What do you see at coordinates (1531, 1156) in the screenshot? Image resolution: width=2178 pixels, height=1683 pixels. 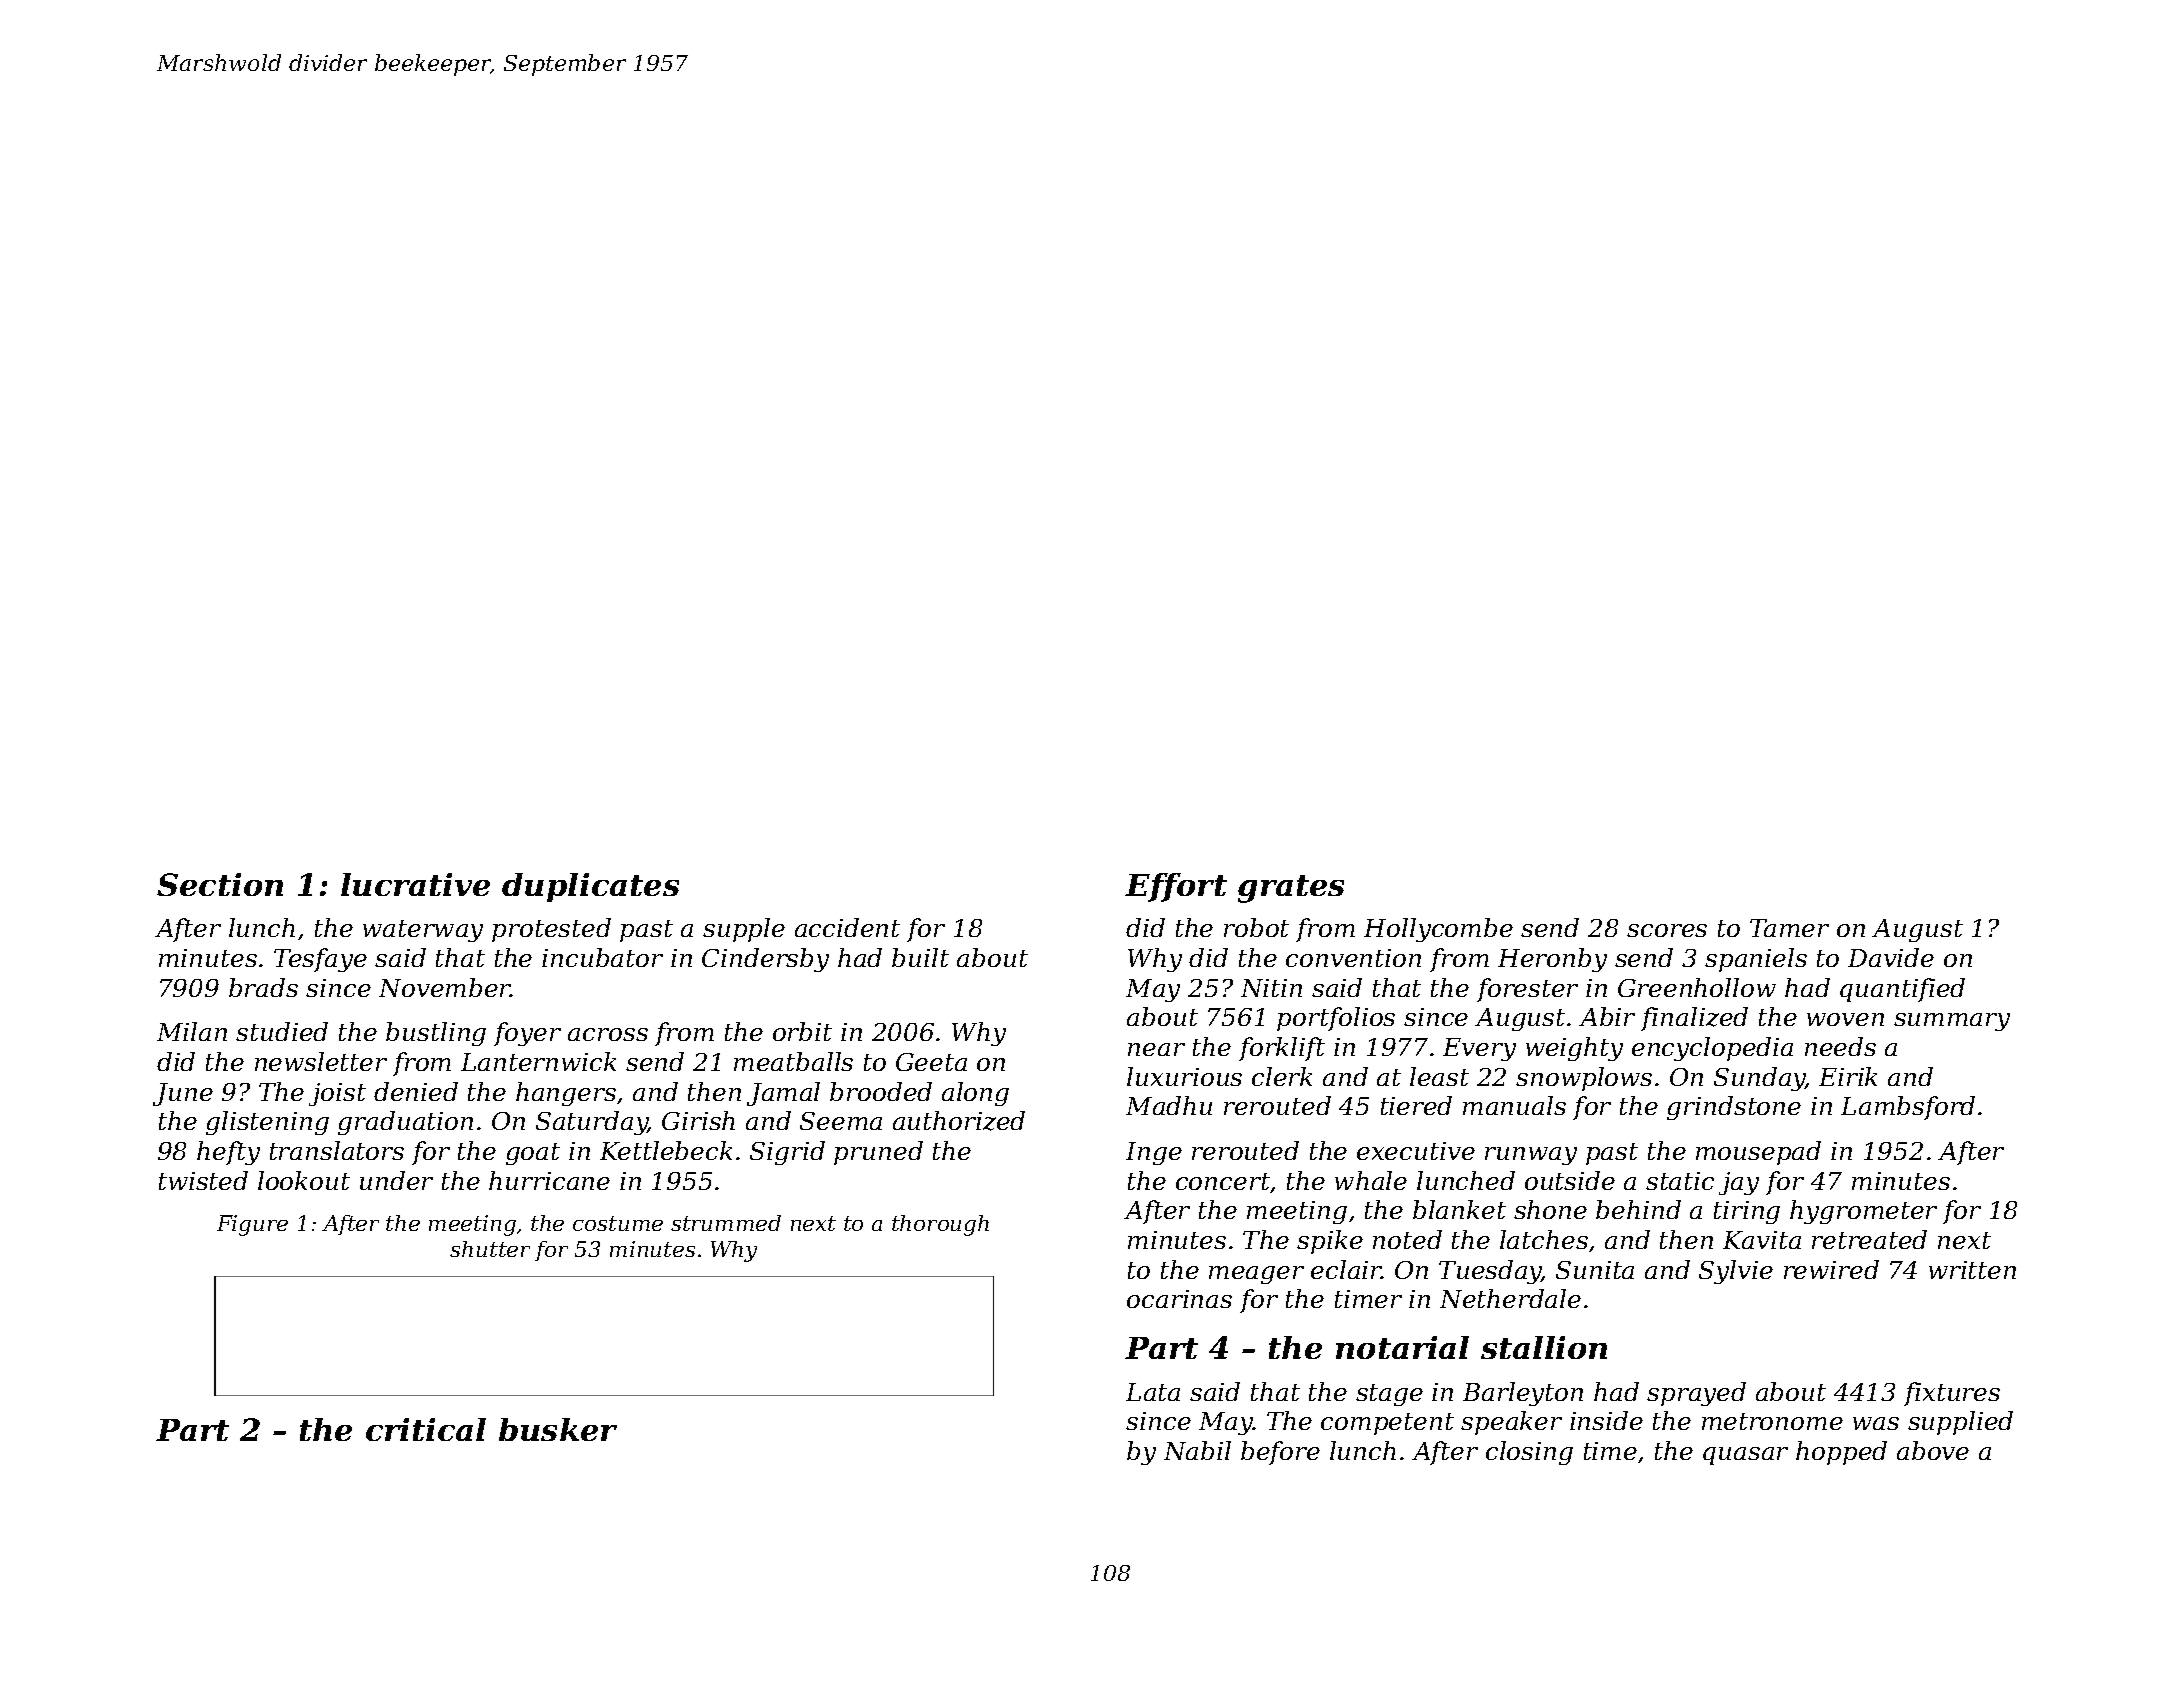 I see `runway` at bounding box center [1531, 1156].
